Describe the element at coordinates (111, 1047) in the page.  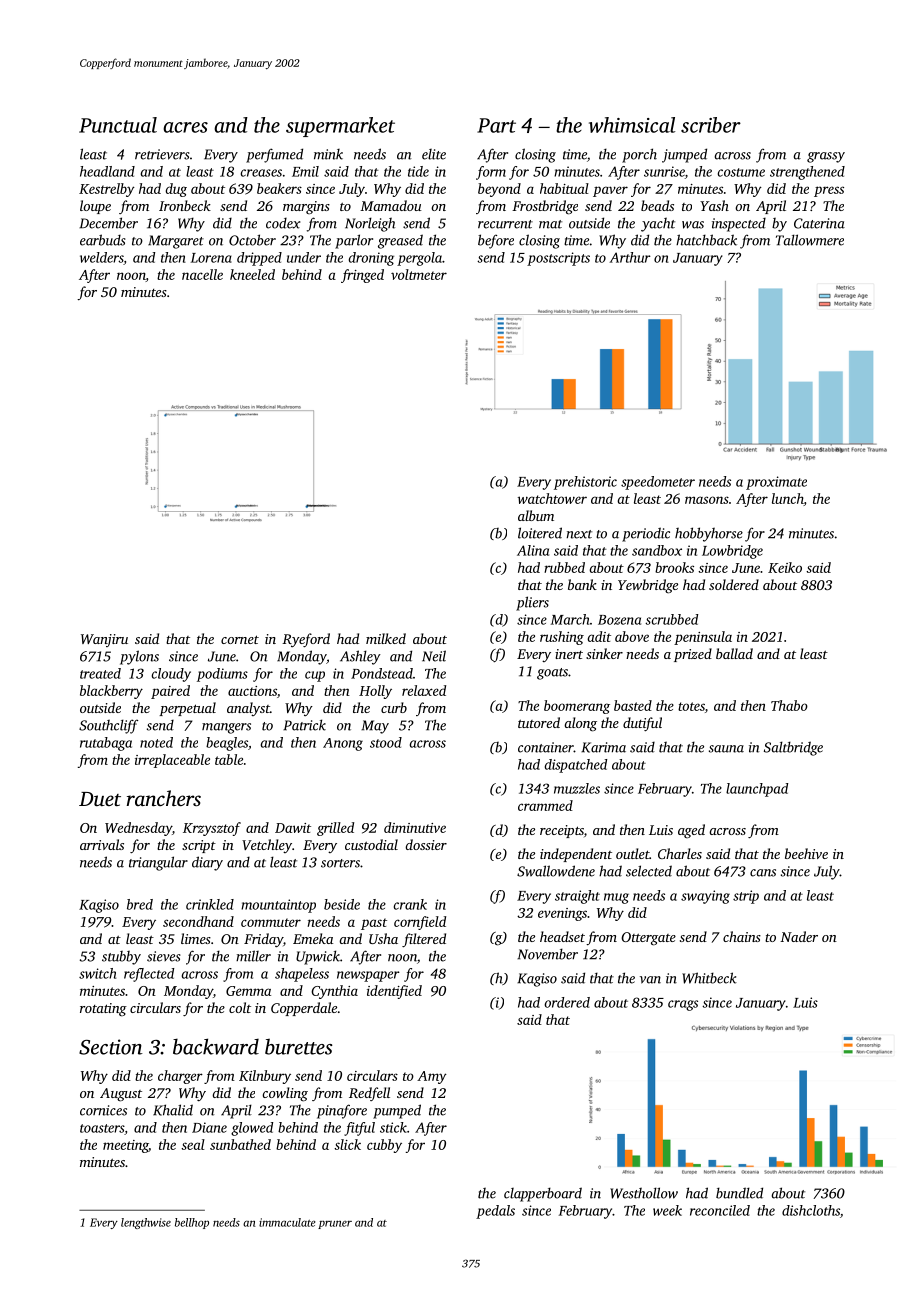
I see `Section` at that location.
